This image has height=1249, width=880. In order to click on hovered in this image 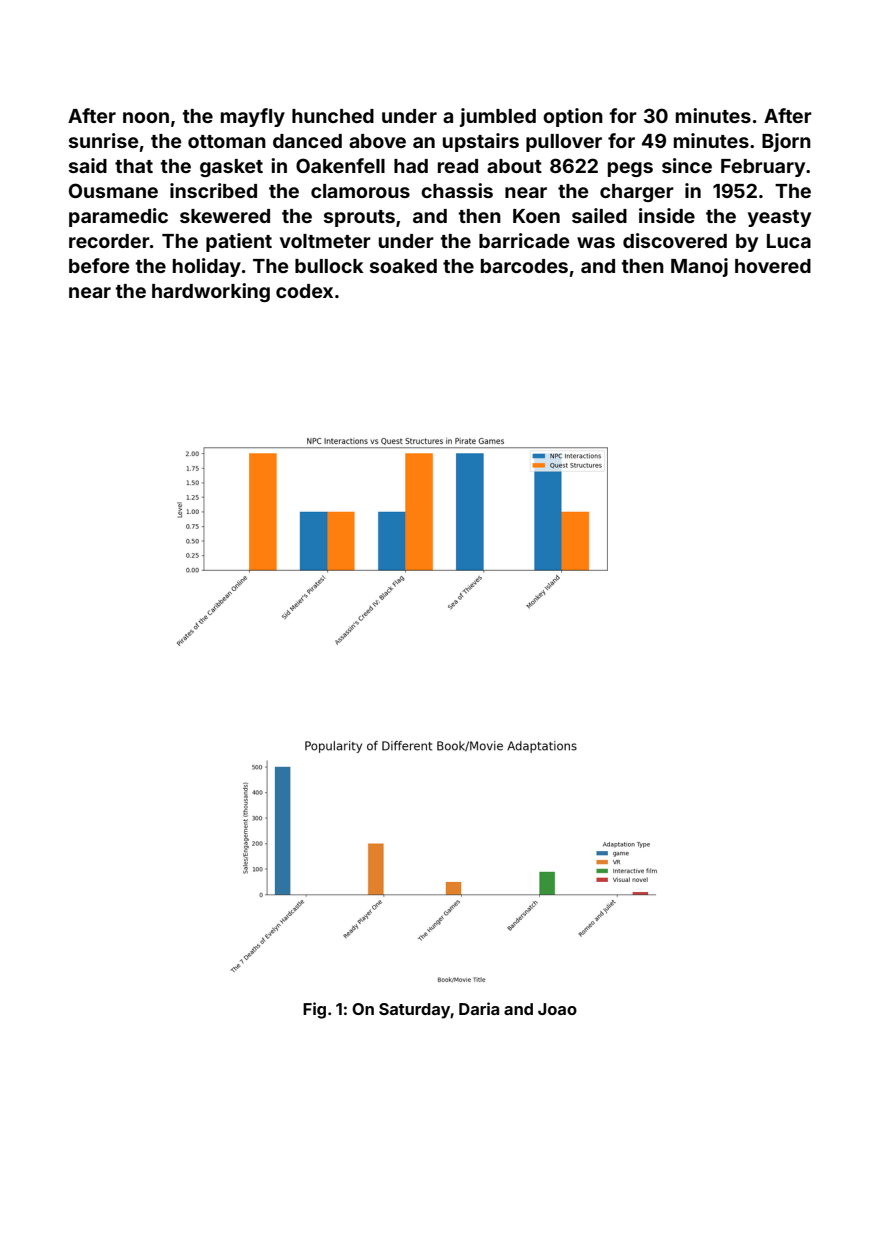, I will do `click(773, 266)`.
